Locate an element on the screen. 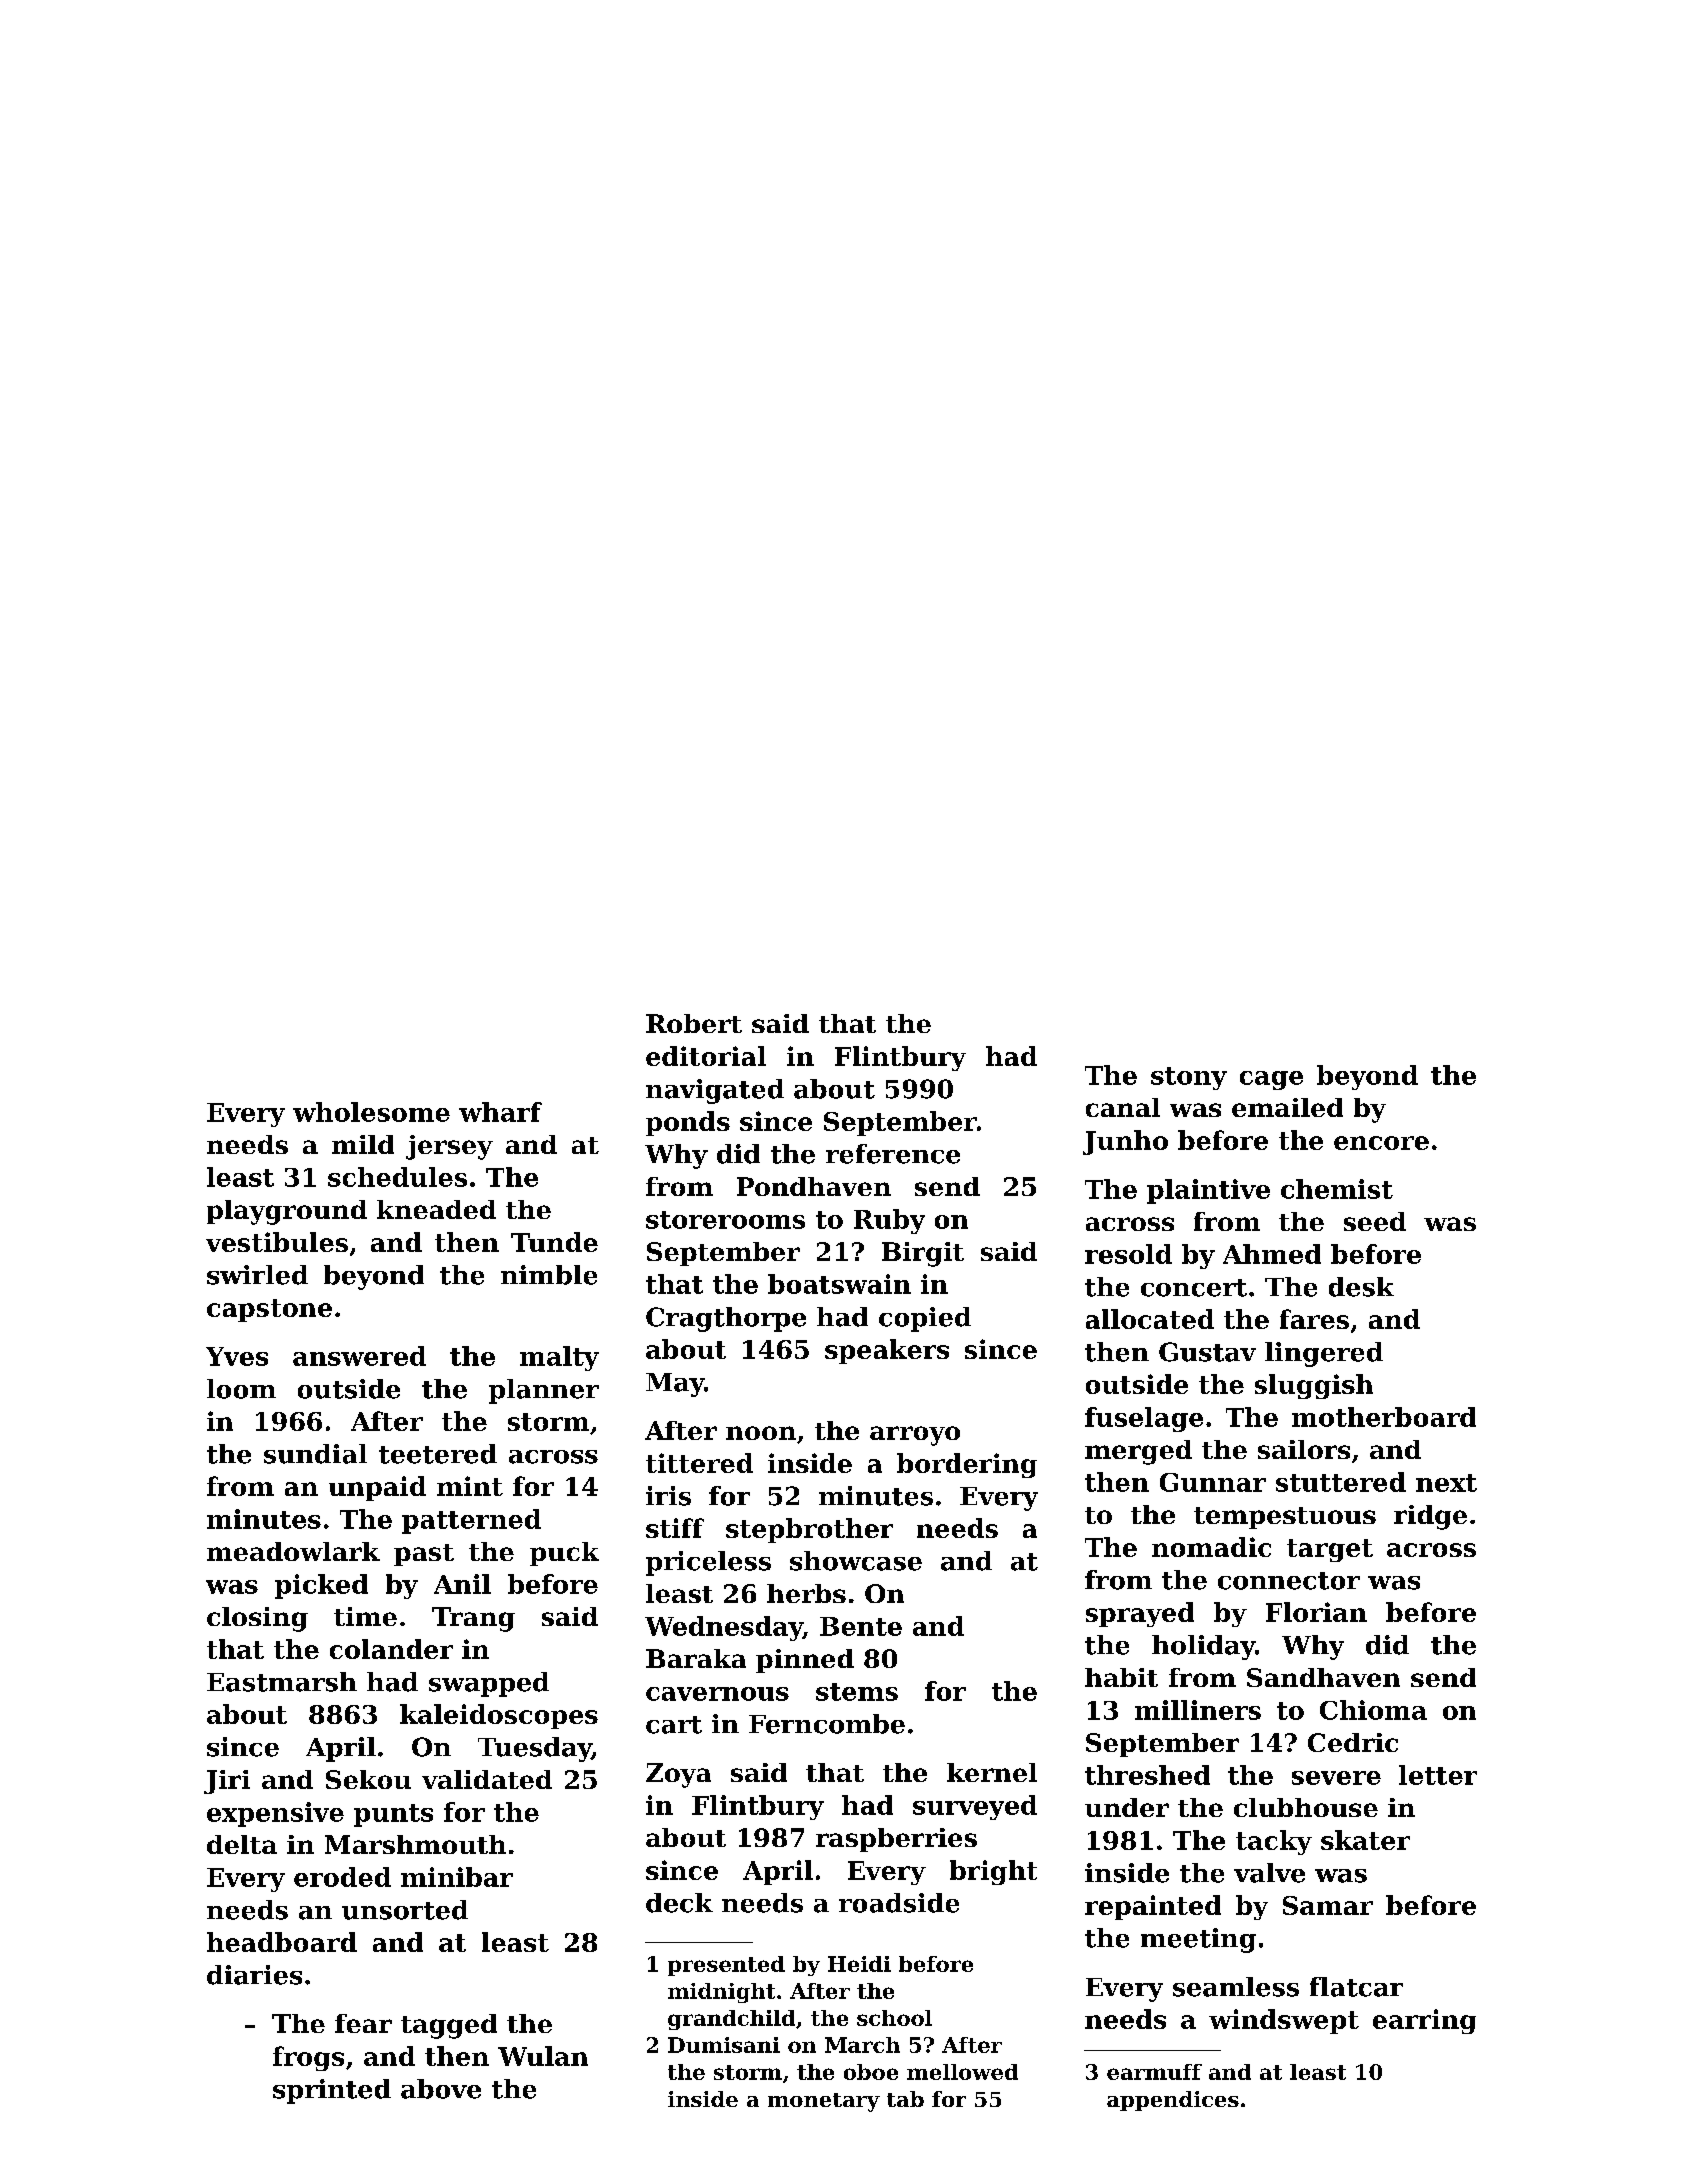  wholesome is located at coordinates (371, 1112).
